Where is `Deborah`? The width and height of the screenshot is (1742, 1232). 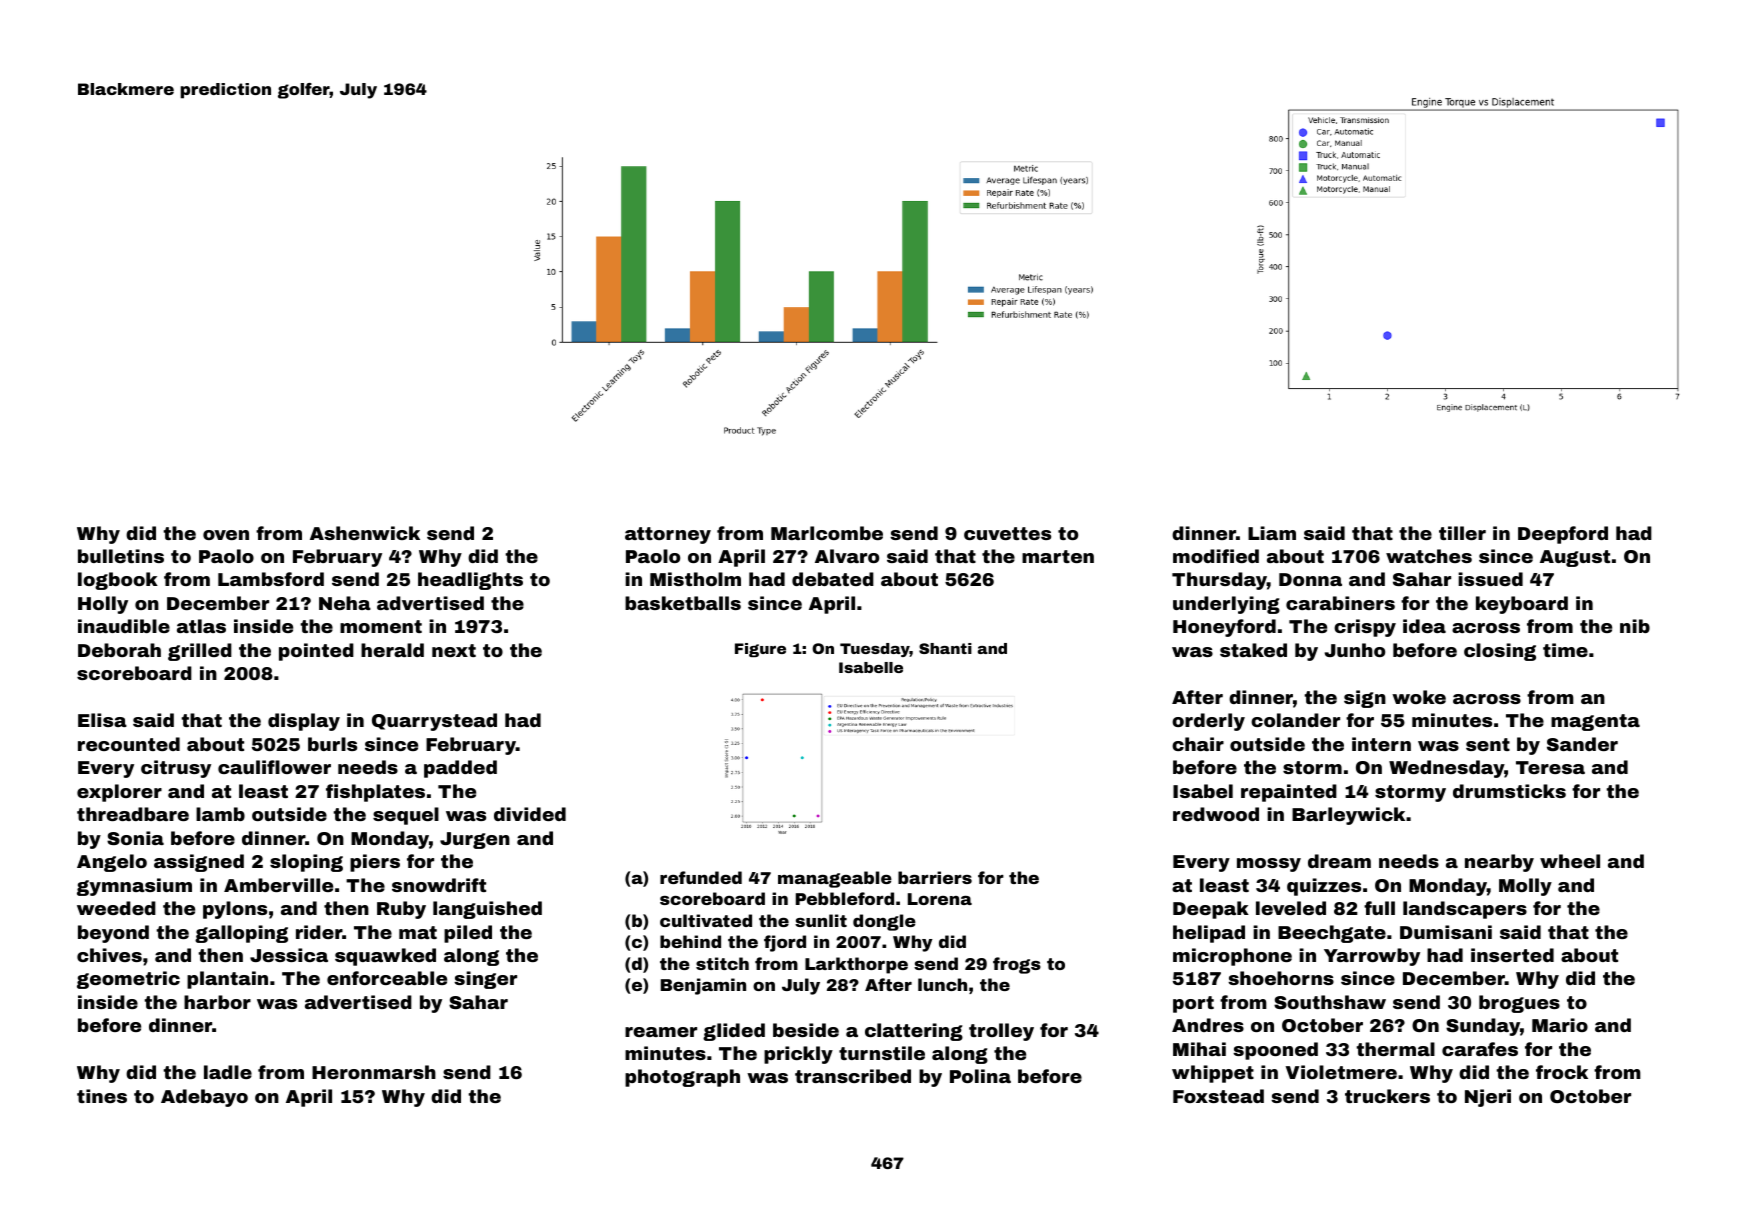 Deborah is located at coordinates (119, 650).
